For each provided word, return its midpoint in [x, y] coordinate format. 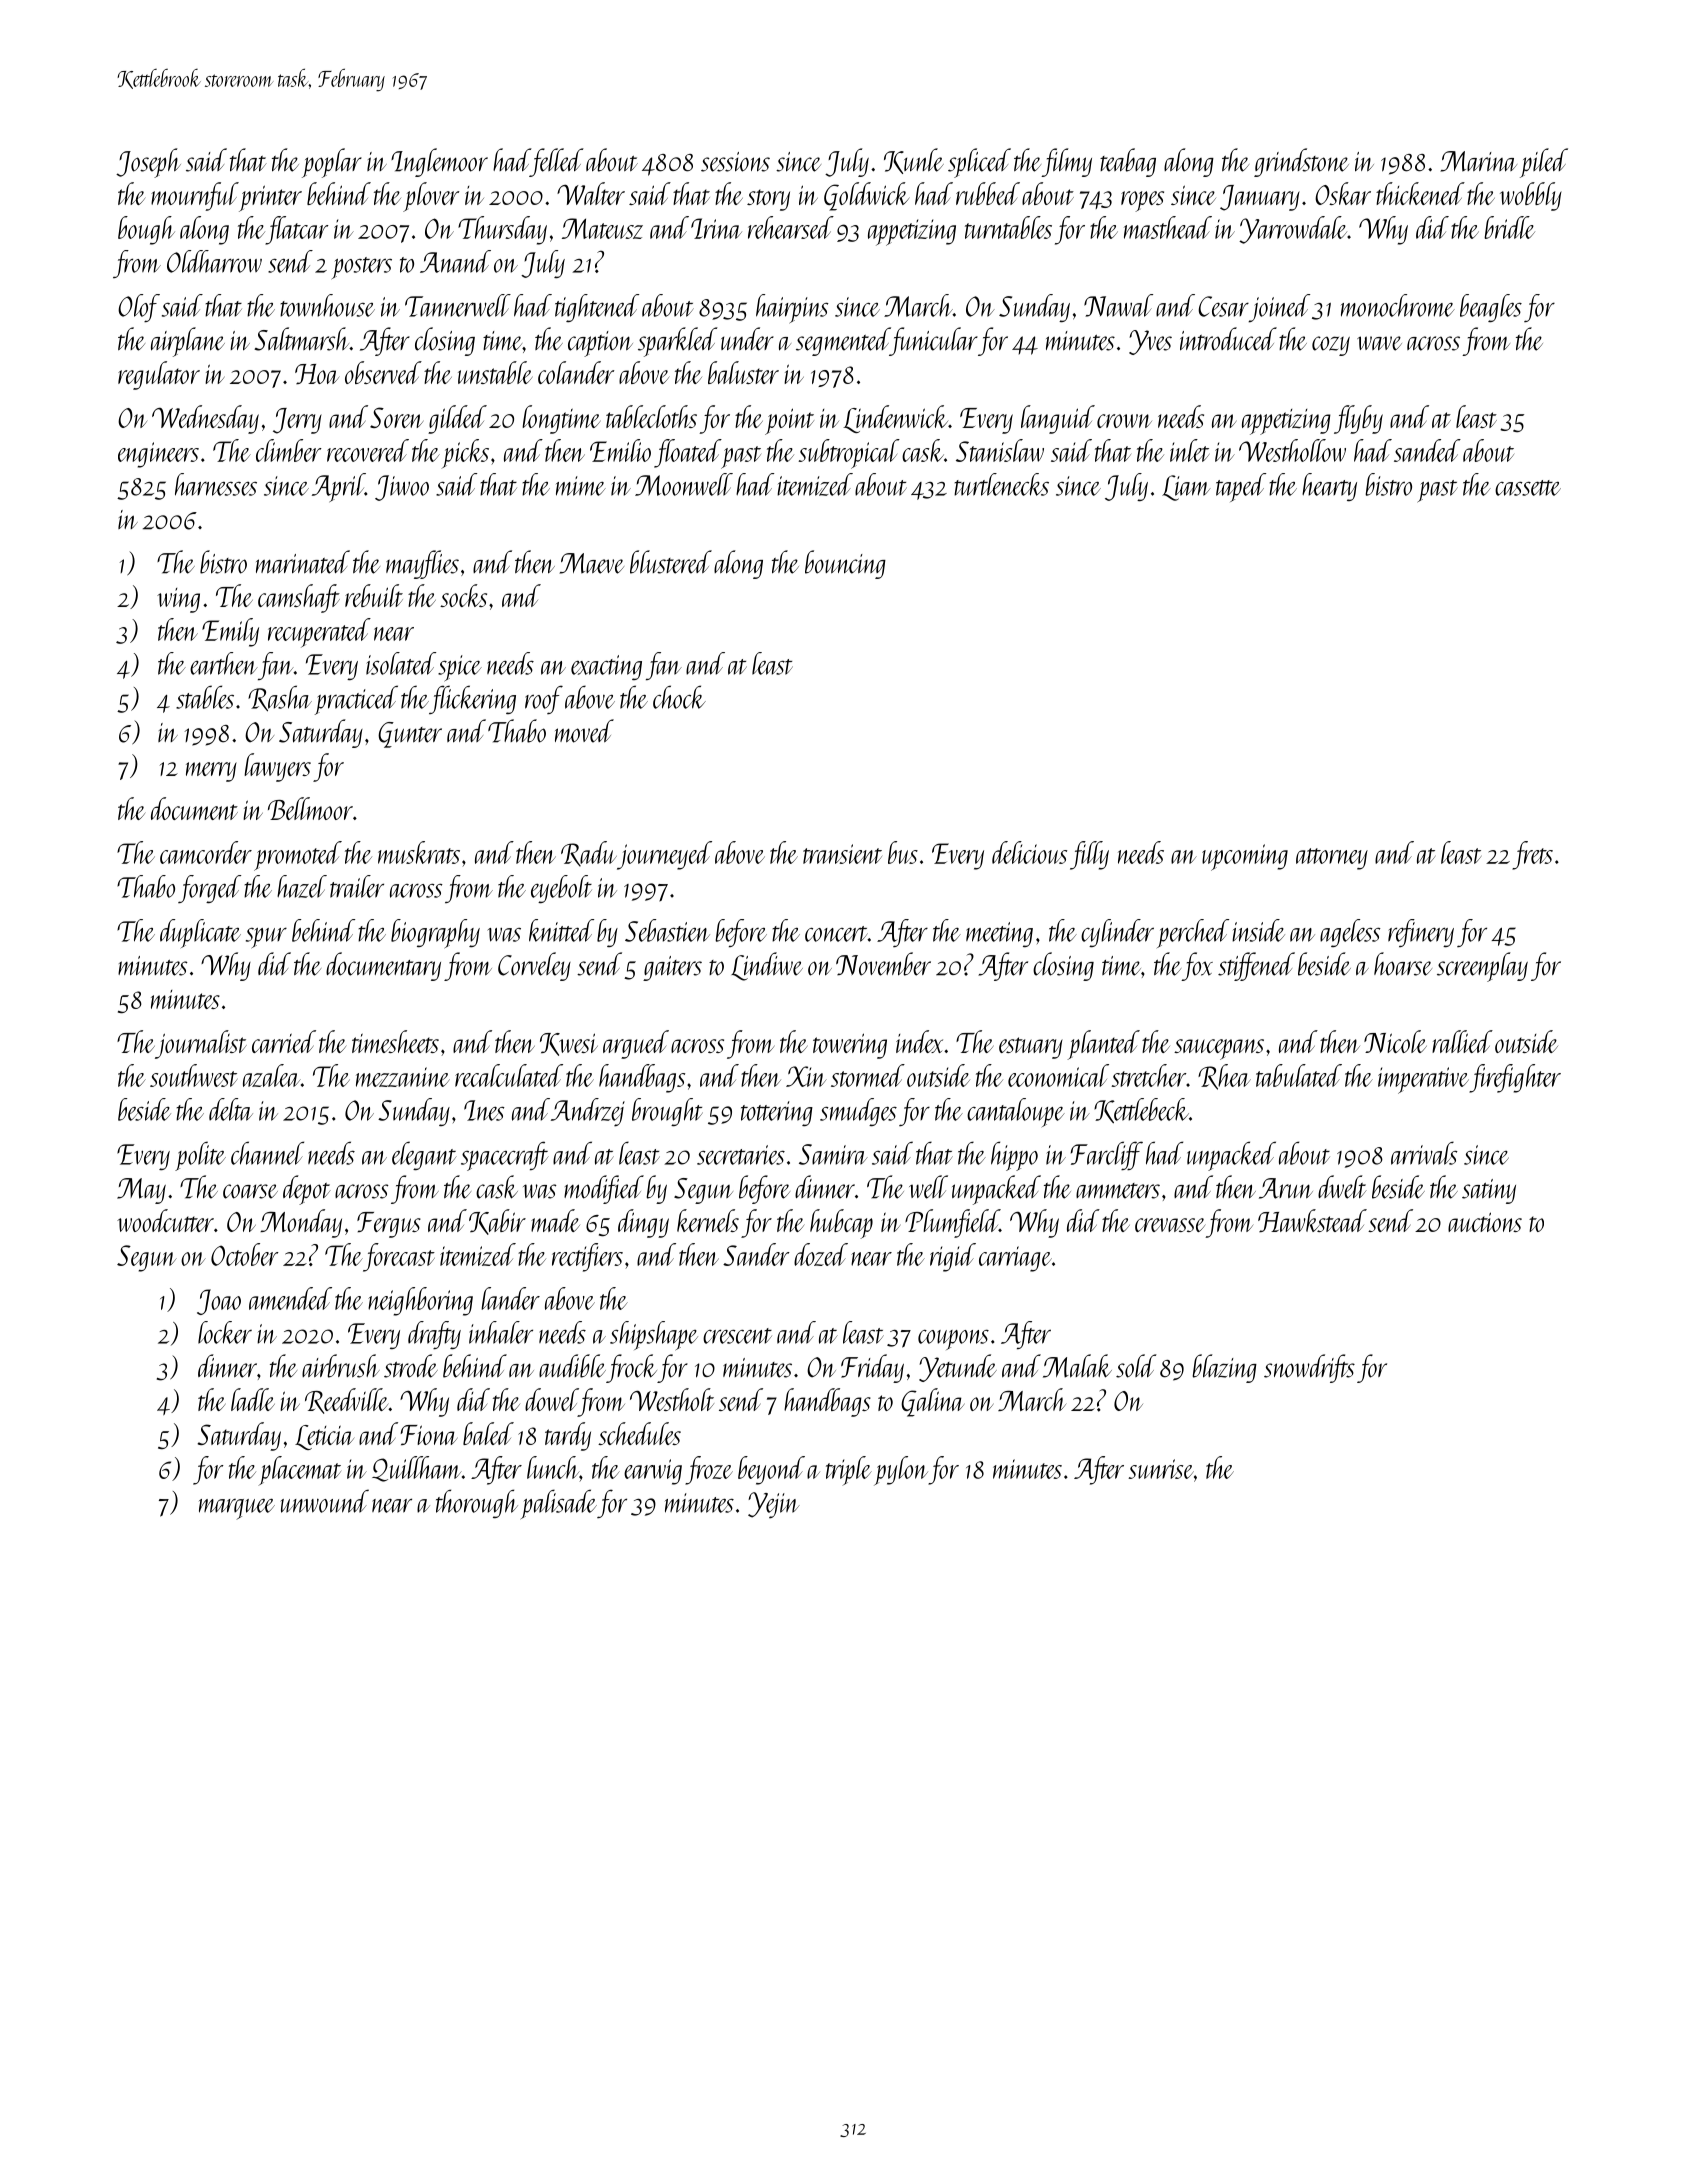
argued [636, 1044]
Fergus [389, 1225]
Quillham [416, 1469]
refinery [1421, 933]
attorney [1332, 859]
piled [1544, 163]
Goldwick [867, 196]
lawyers [277, 767]
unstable [495, 372]
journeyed [664, 855]
